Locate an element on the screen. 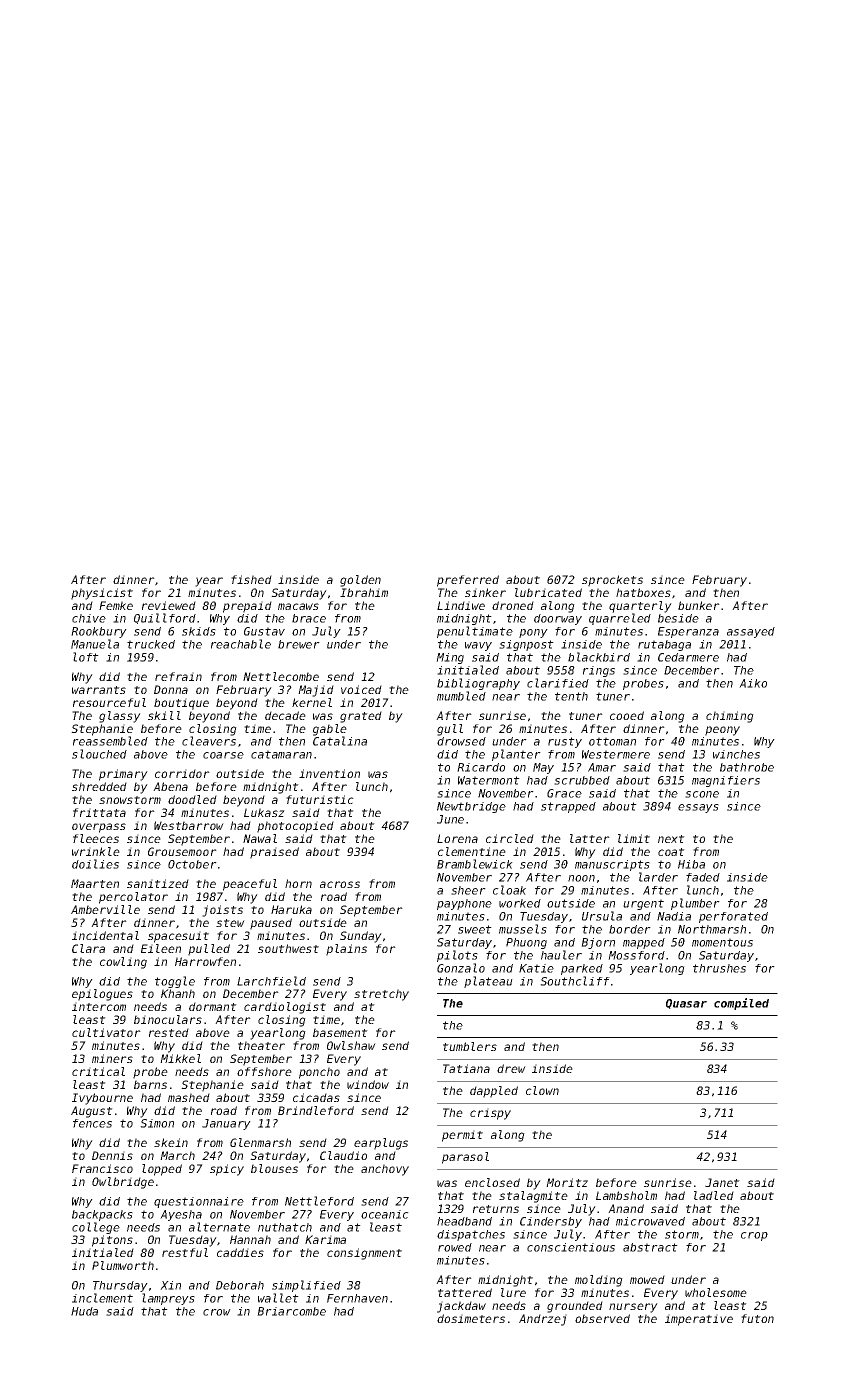 The image size is (849, 1400). headband is located at coordinates (464, 1221).
